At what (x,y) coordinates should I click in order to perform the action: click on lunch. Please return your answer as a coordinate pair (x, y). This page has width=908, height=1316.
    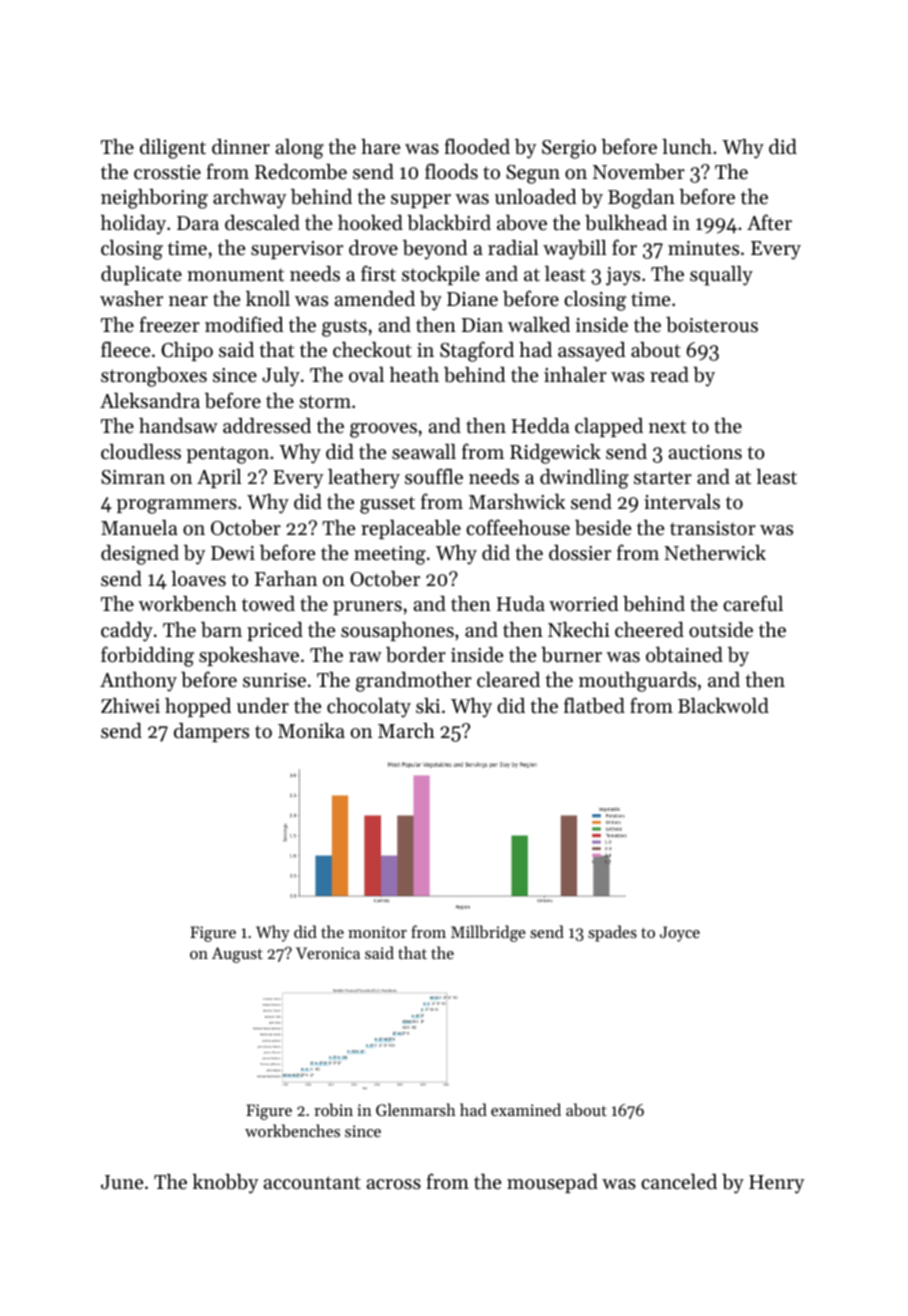
    Looking at the image, I should click on (687, 147).
